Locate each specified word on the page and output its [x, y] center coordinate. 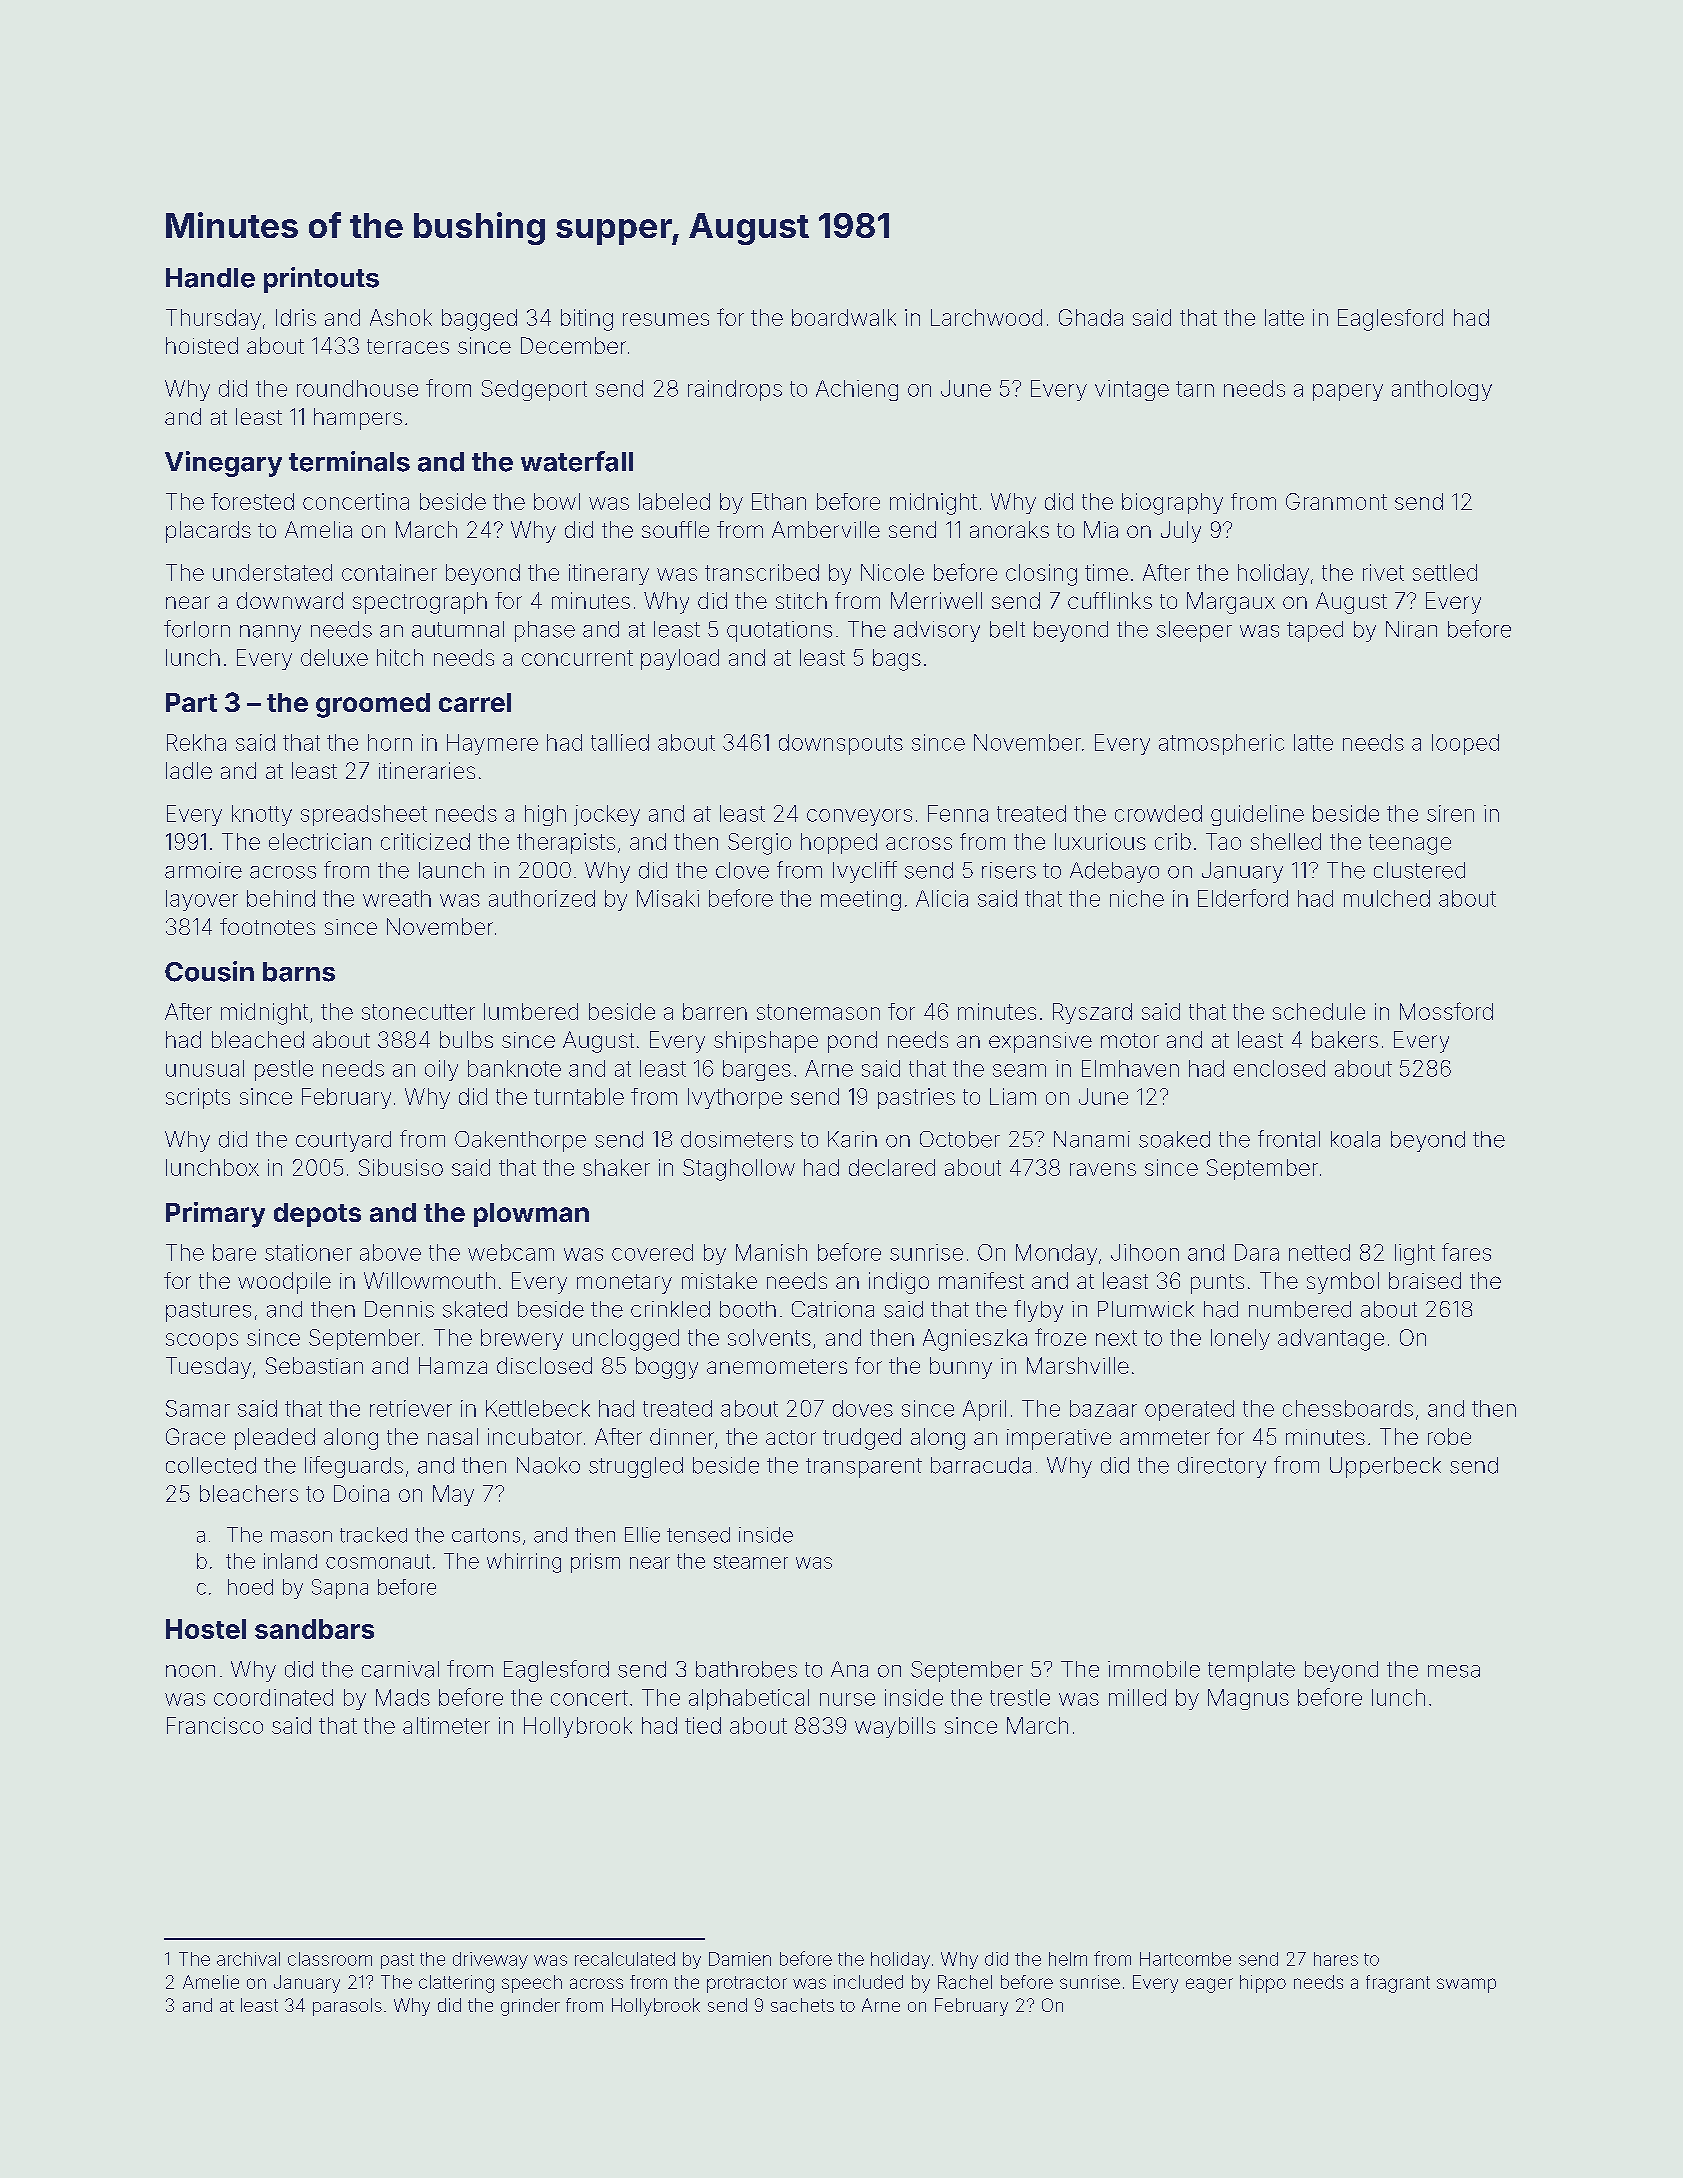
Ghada [1091, 317]
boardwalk [844, 317]
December [573, 345]
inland [290, 1561]
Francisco [215, 1725]
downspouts [841, 744]
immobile [1154, 1669]
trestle [1020, 1697]
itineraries [427, 770]
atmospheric [1221, 744]
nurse [847, 1699]
